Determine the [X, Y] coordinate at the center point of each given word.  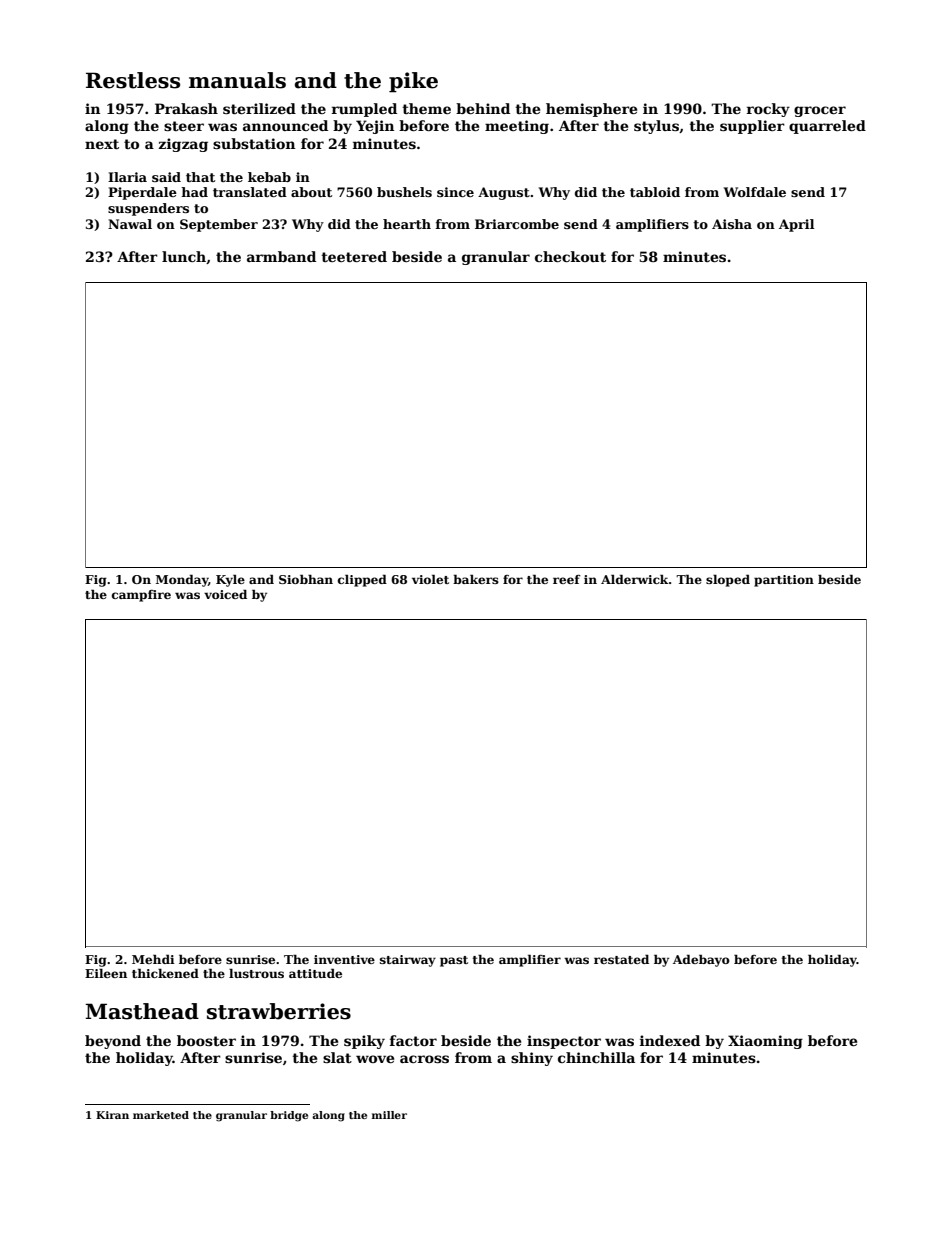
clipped [362, 580]
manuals [237, 80]
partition [784, 581]
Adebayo [701, 960]
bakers [476, 579]
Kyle [230, 580]
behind [483, 108]
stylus [656, 127]
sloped [728, 580]
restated [621, 959]
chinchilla [596, 1057]
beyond [113, 1042]
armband [281, 256]
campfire [141, 596]
